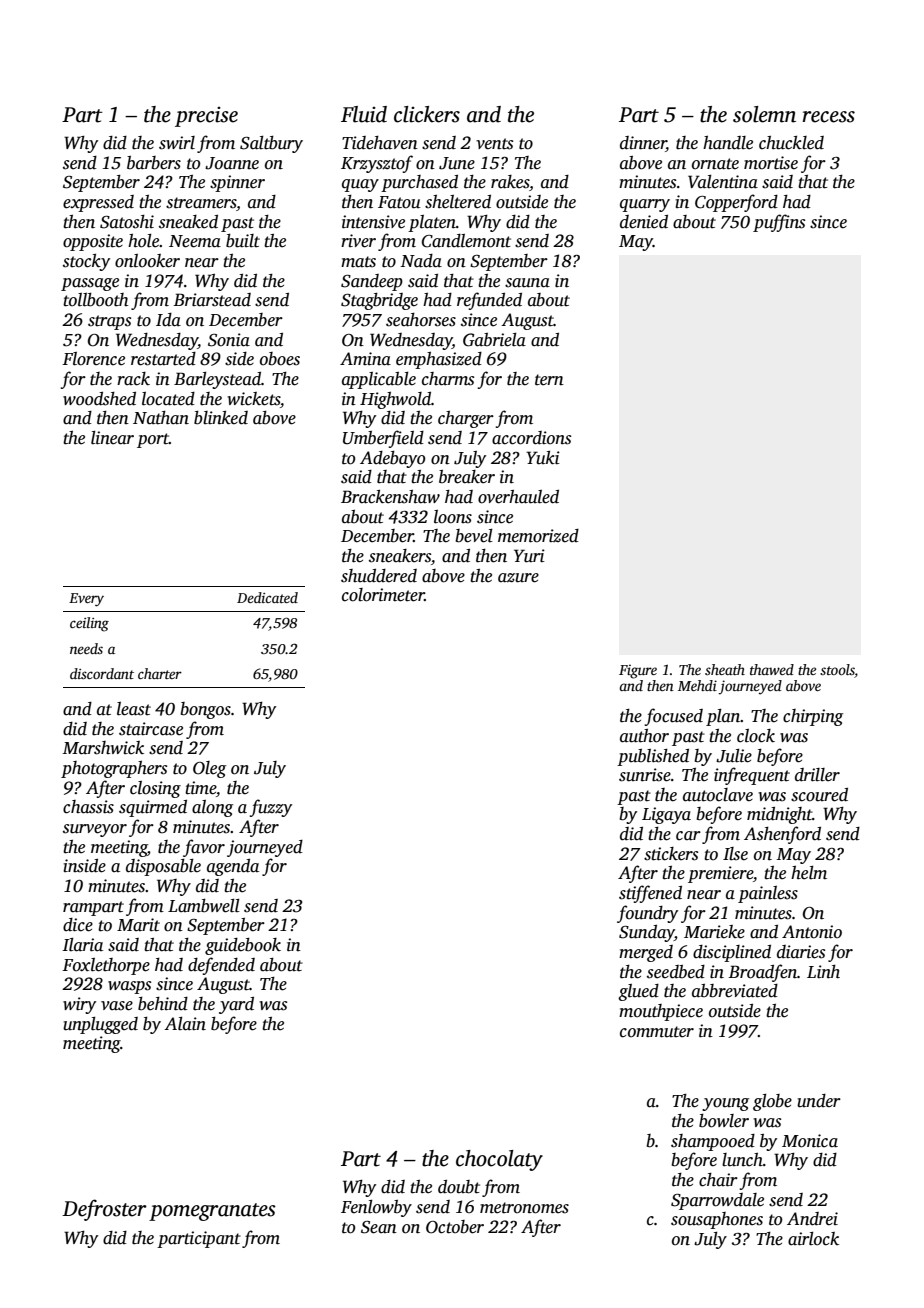 This page has width=924, height=1308. What do you see at coordinates (379, 1227) in the page?
I see `Sean` at bounding box center [379, 1227].
